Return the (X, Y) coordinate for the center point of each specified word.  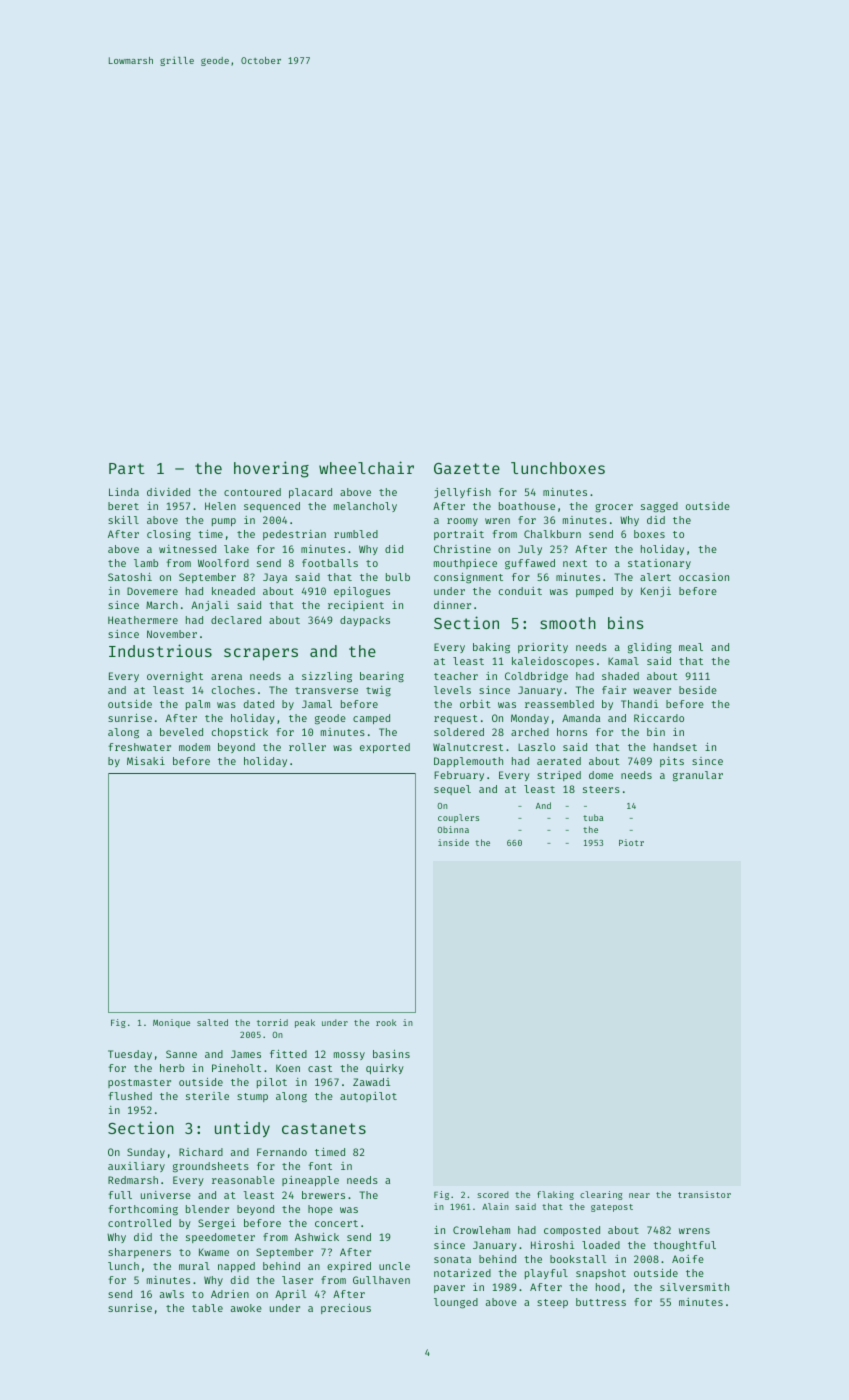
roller (307, 747)
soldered (459, 732)
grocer (614, 508)
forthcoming (143, 1210)
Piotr (631, 842)
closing (169, 535)
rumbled (356, 534)
